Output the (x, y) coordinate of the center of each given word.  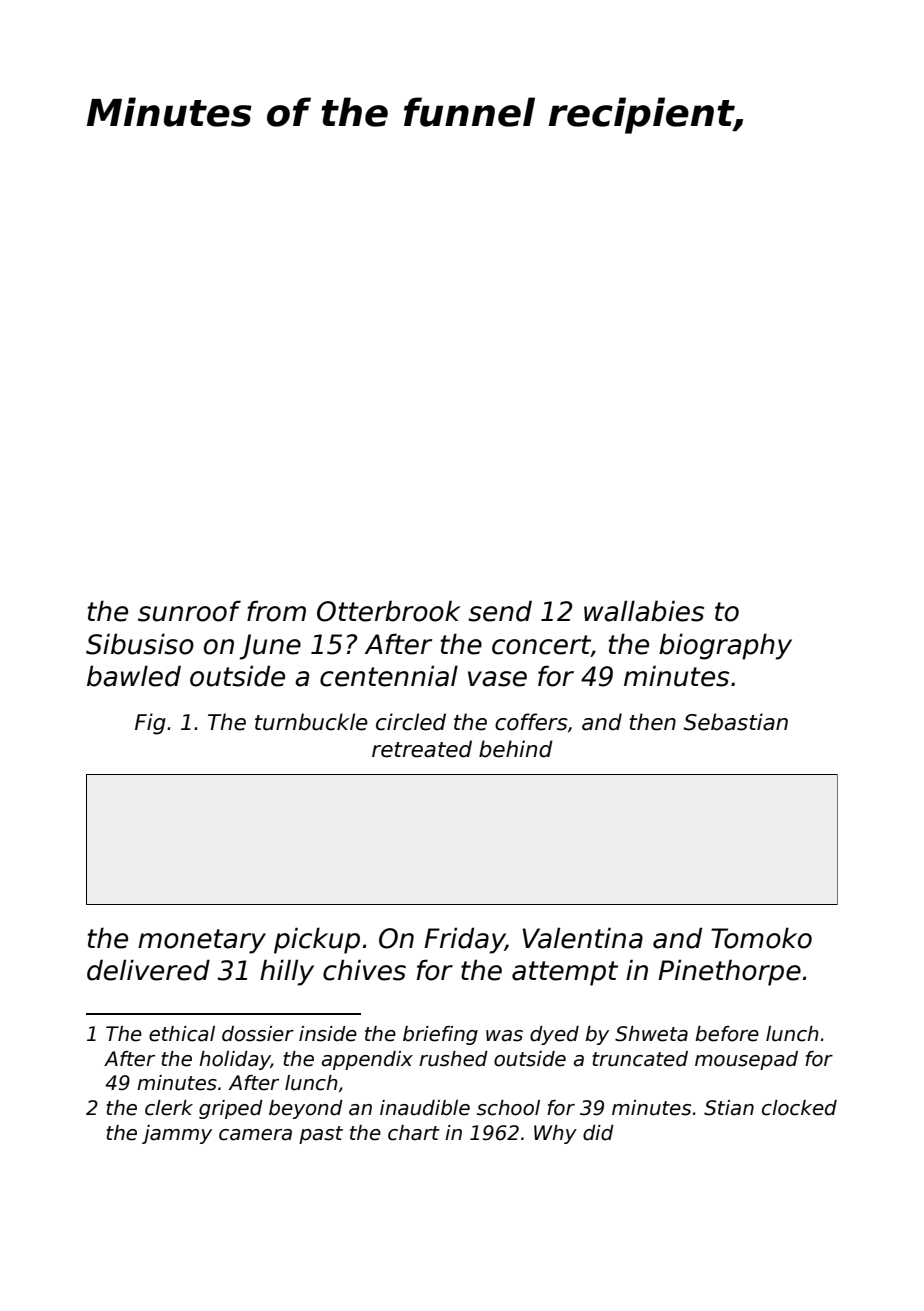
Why (555, 1134)
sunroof (189, 611)
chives (364, 970)
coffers (531, 722)
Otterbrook (389, 611)
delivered (148, 970)
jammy (177, 1134)
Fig (150, 724)
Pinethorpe (729, 972)
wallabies (644, 611)
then (652, 722)
